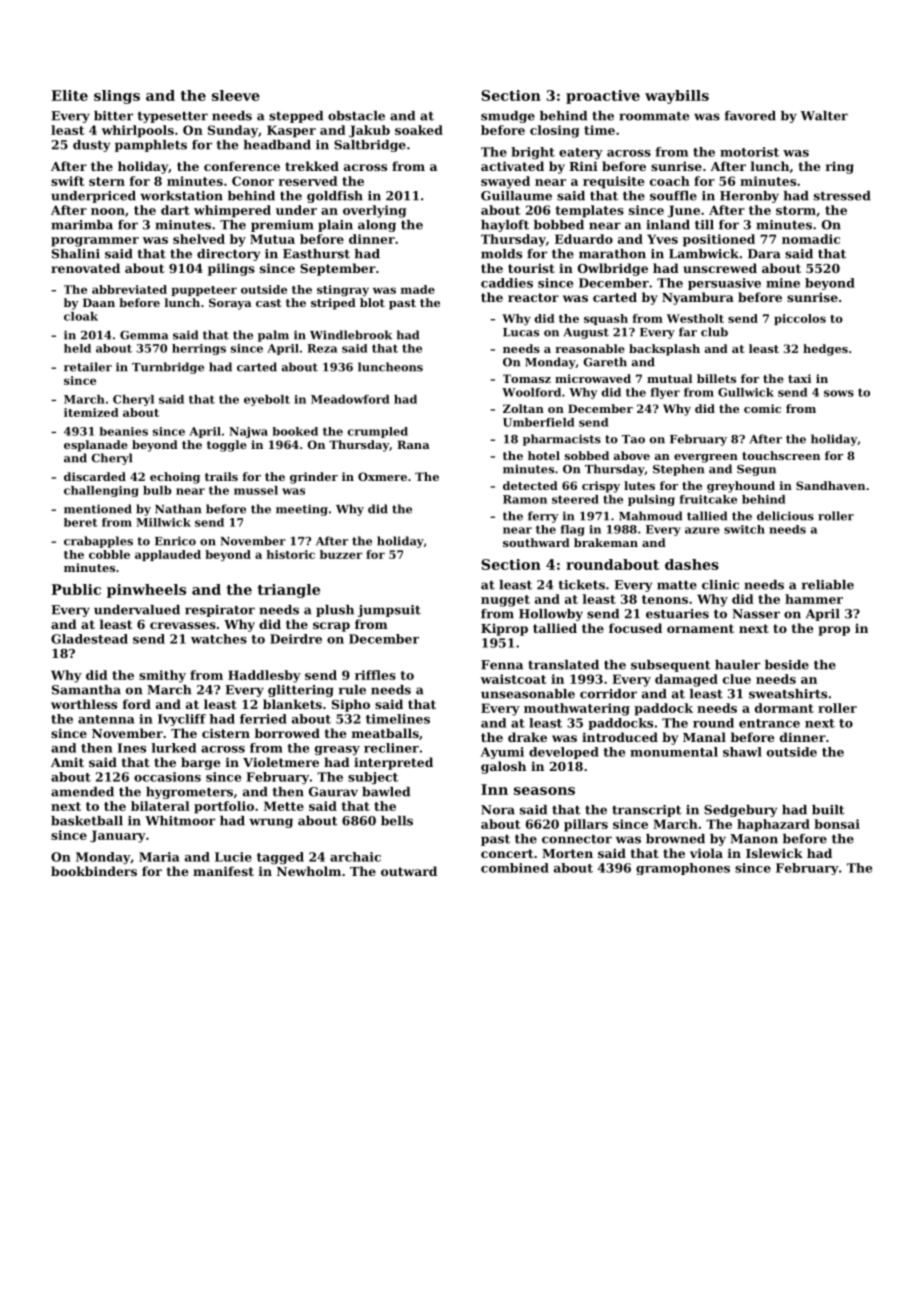  Describe the element at coordinates (842, 196) in the document. I see `stressed` at that location.
